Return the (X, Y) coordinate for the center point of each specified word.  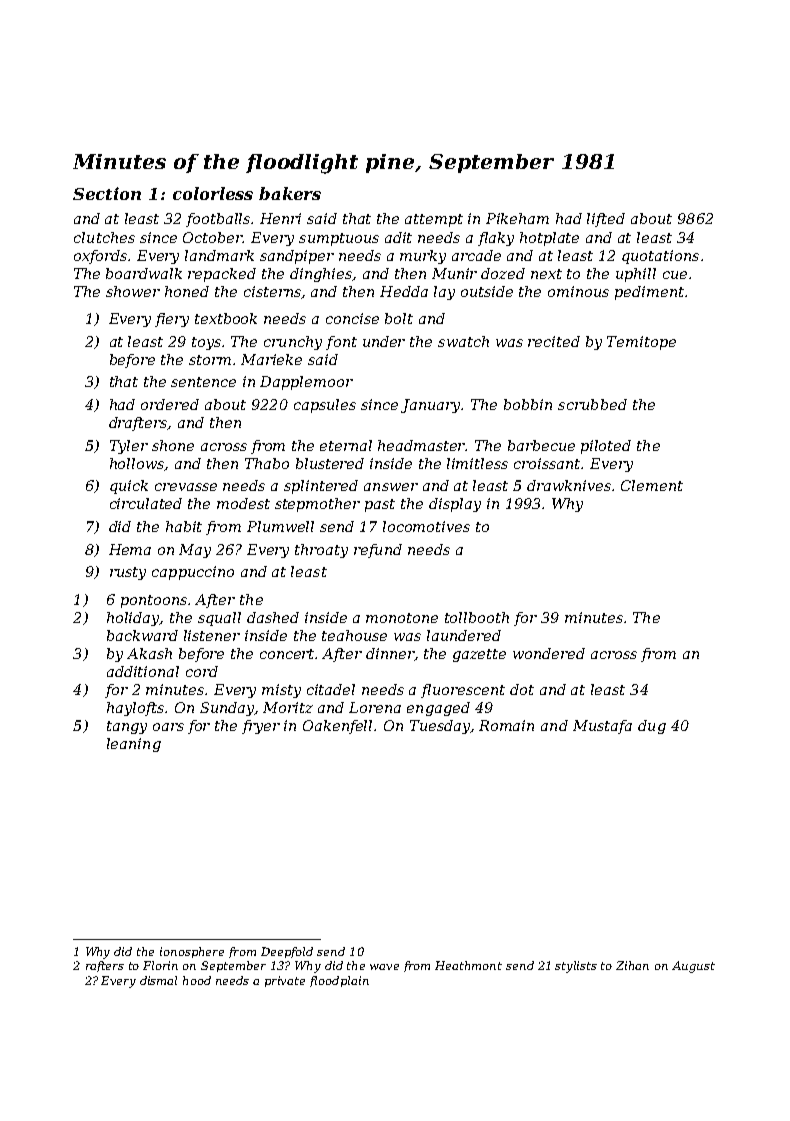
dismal (158, 980)
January (431, 406)
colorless (213, 193)
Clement (652, 485)
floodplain (339, 981)
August (693, 967)
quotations (660, 257)
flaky (496, 239)
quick (129, 487)
